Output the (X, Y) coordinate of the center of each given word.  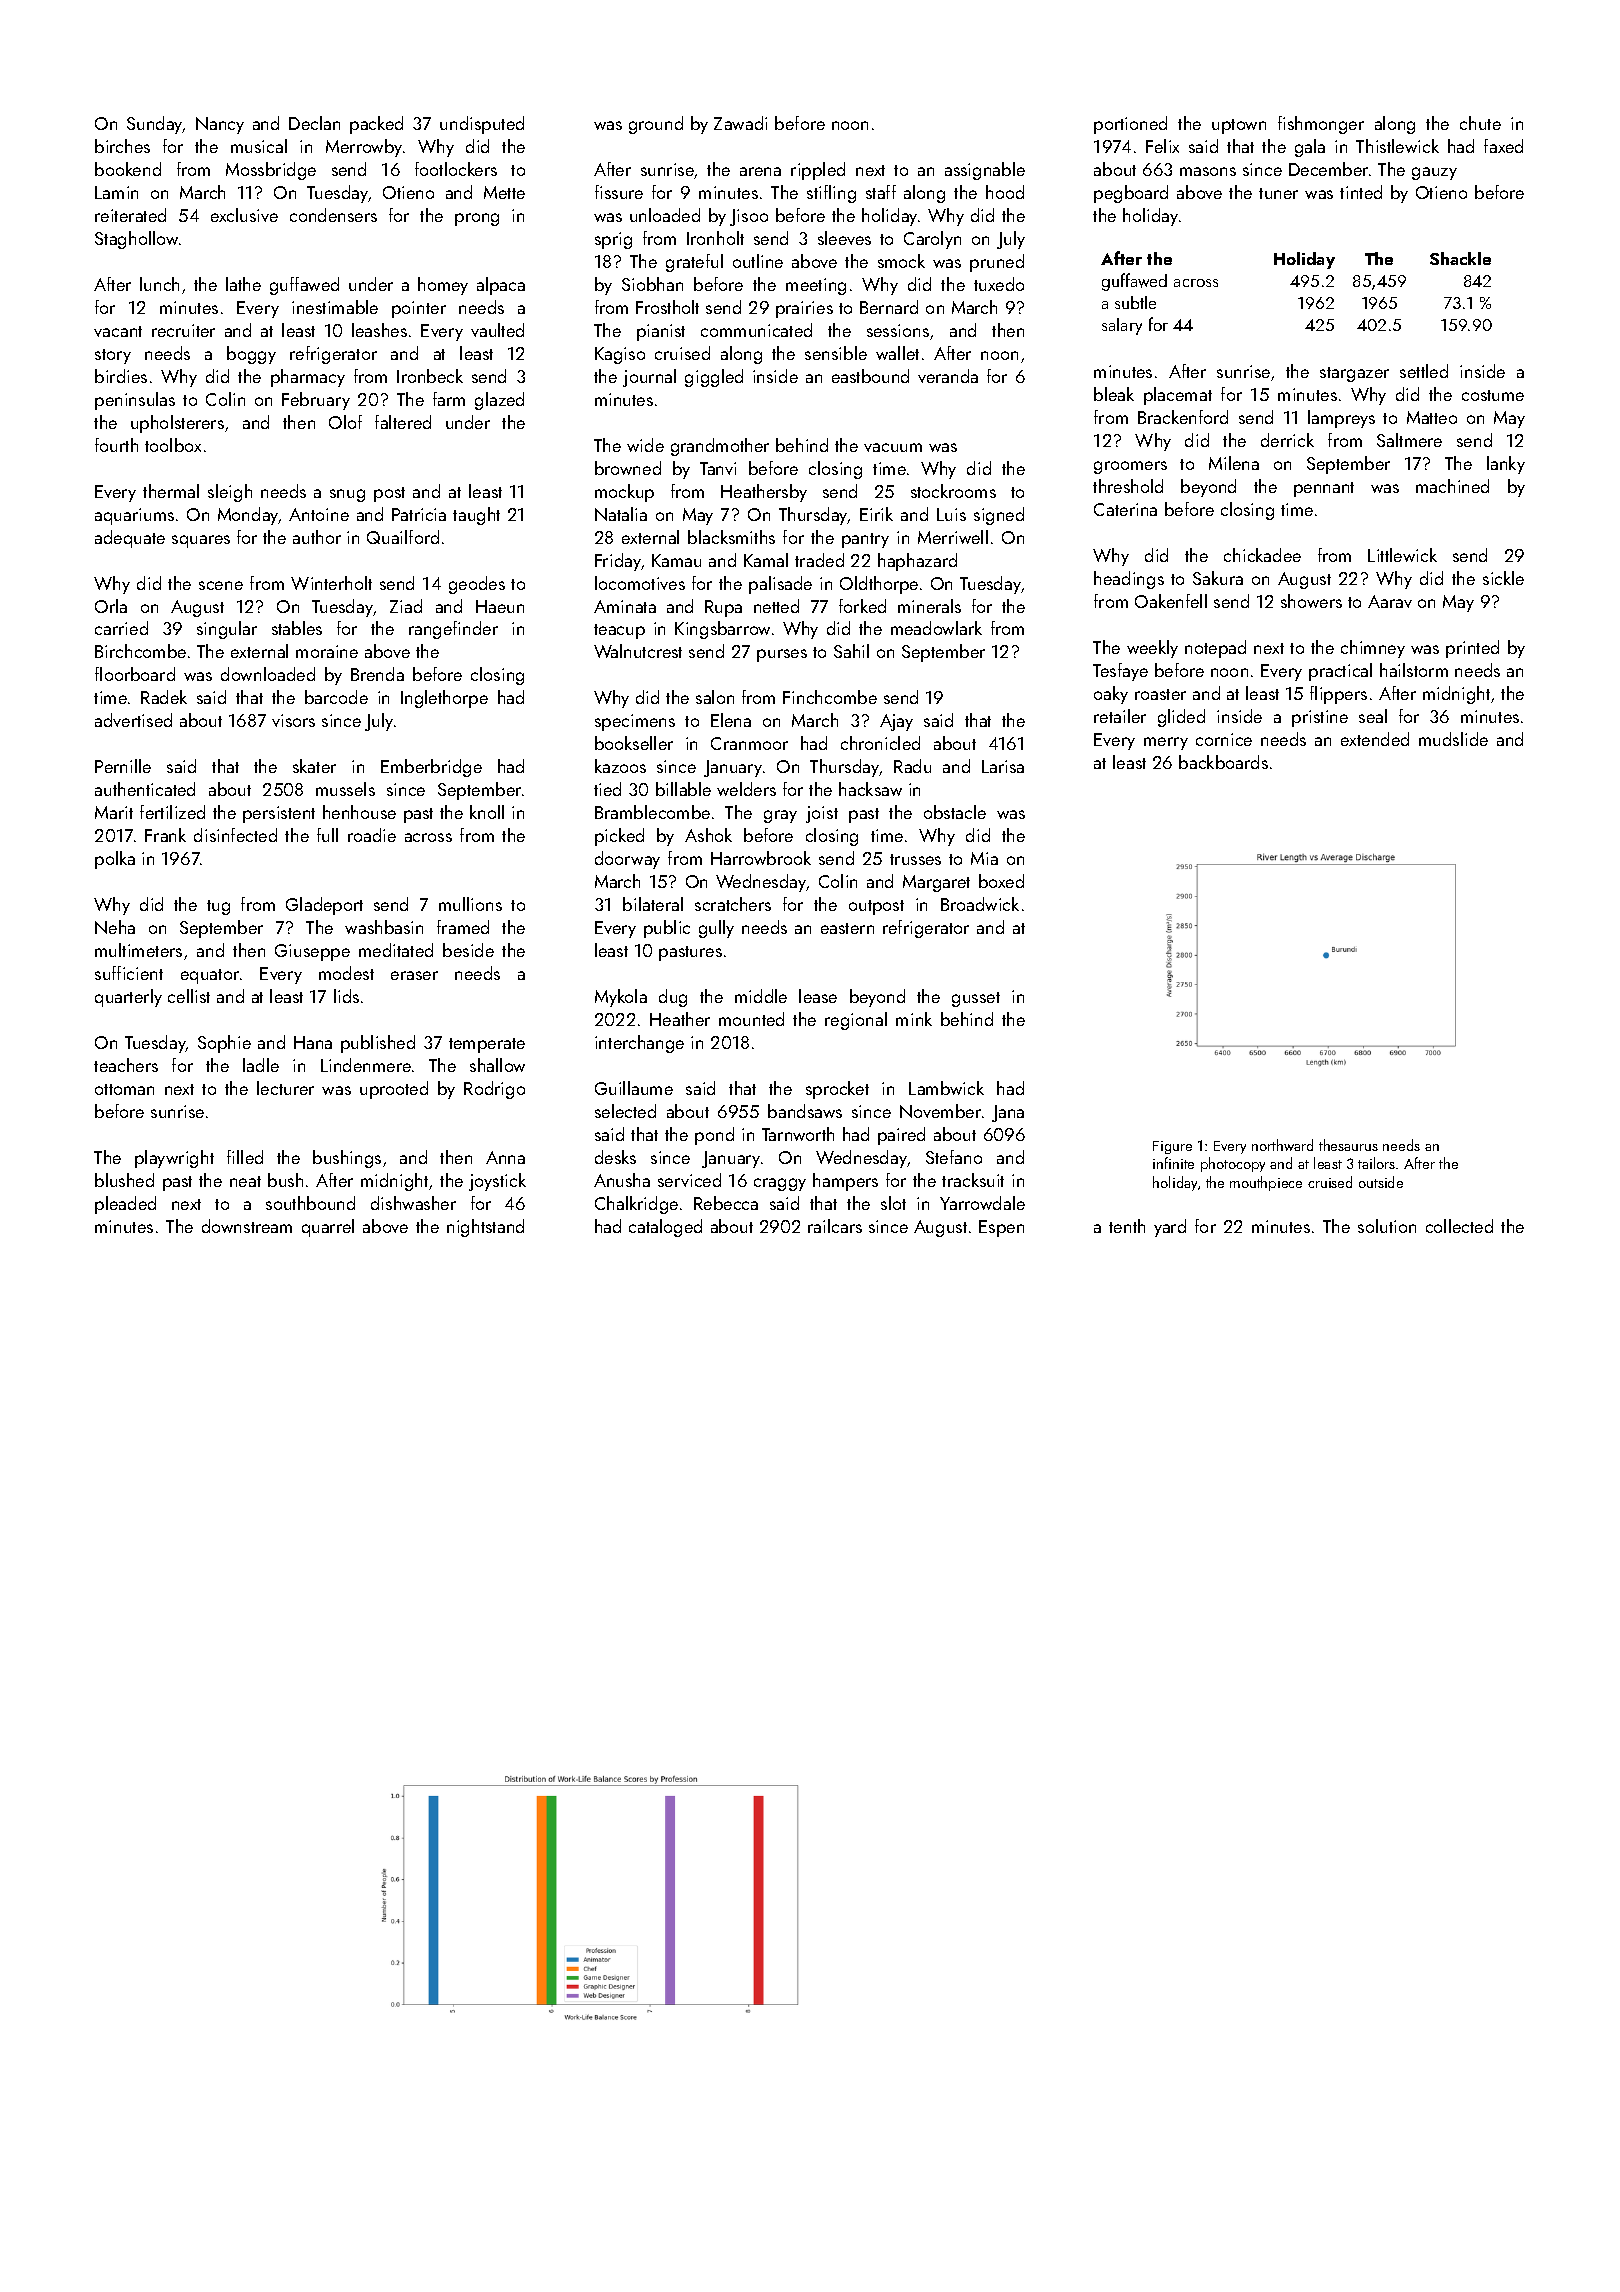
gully (716, 929)
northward (1282, 1145)
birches (122, 146)
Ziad (406, 606)
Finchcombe (830, 697)
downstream (247, 1226)
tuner (1278, 193)
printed (1472, 649)
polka (115, 860)
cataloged (665, 1228)
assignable (985, 171)
